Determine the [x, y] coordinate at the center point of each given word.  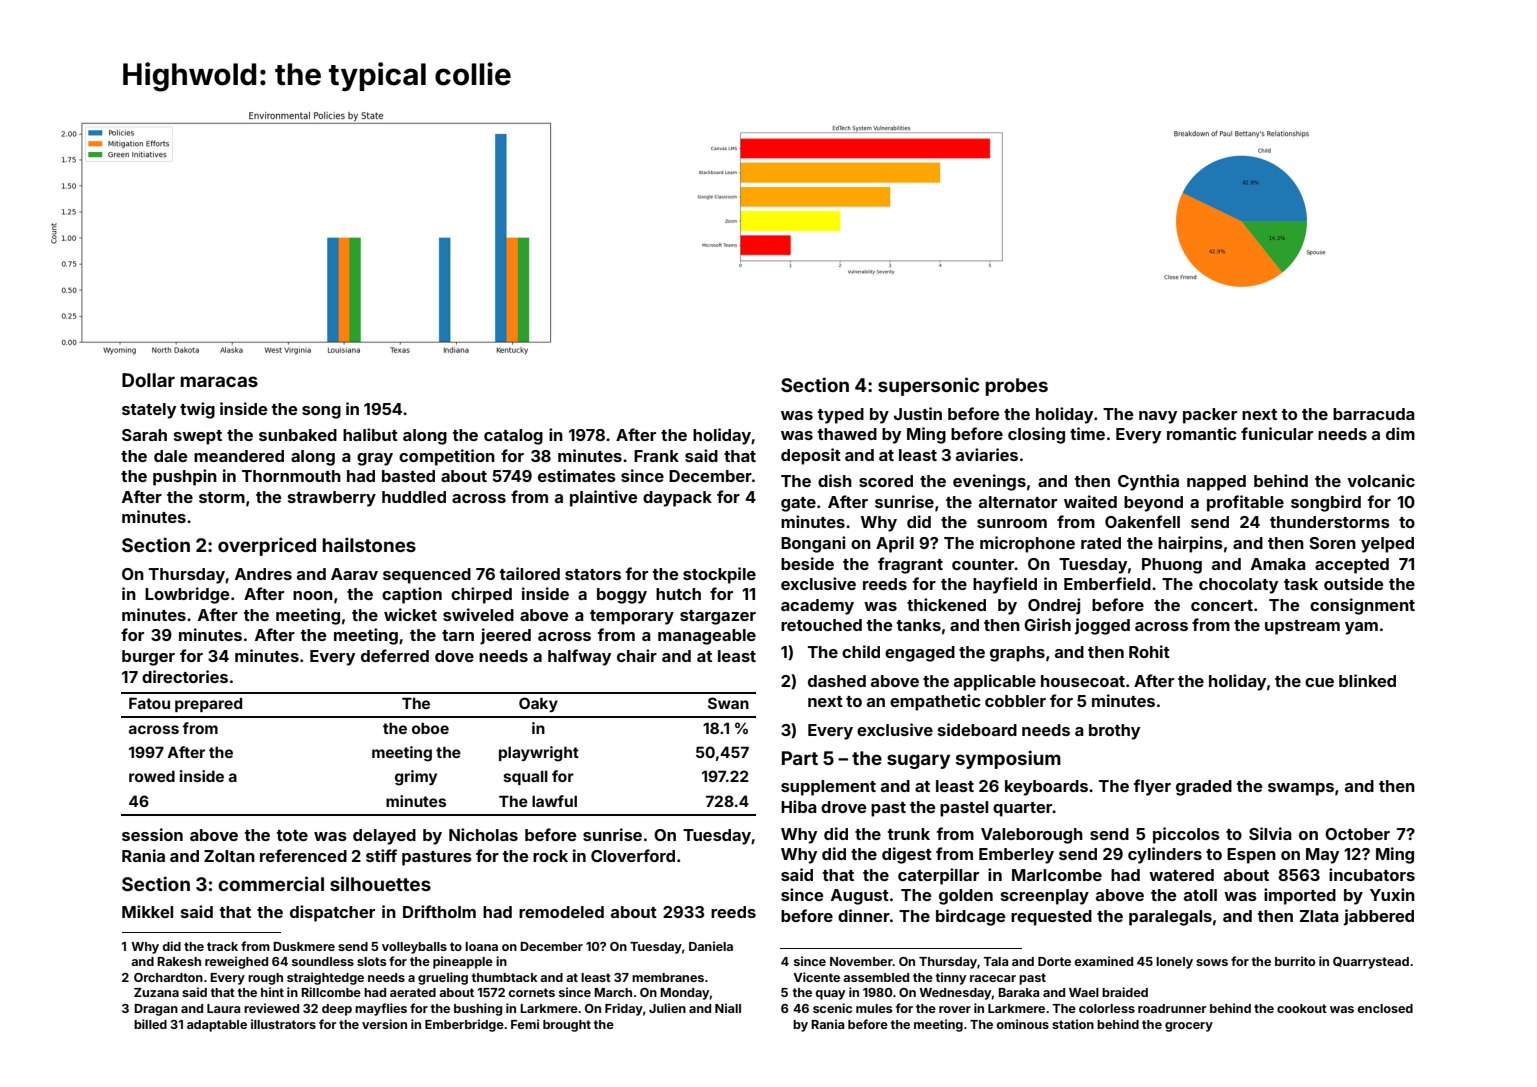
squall [526, 777]
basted [408, 476]
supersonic [928, 386]
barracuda [1374, 414]
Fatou [149, 703]
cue [1319, 682]
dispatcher [332, 913]
